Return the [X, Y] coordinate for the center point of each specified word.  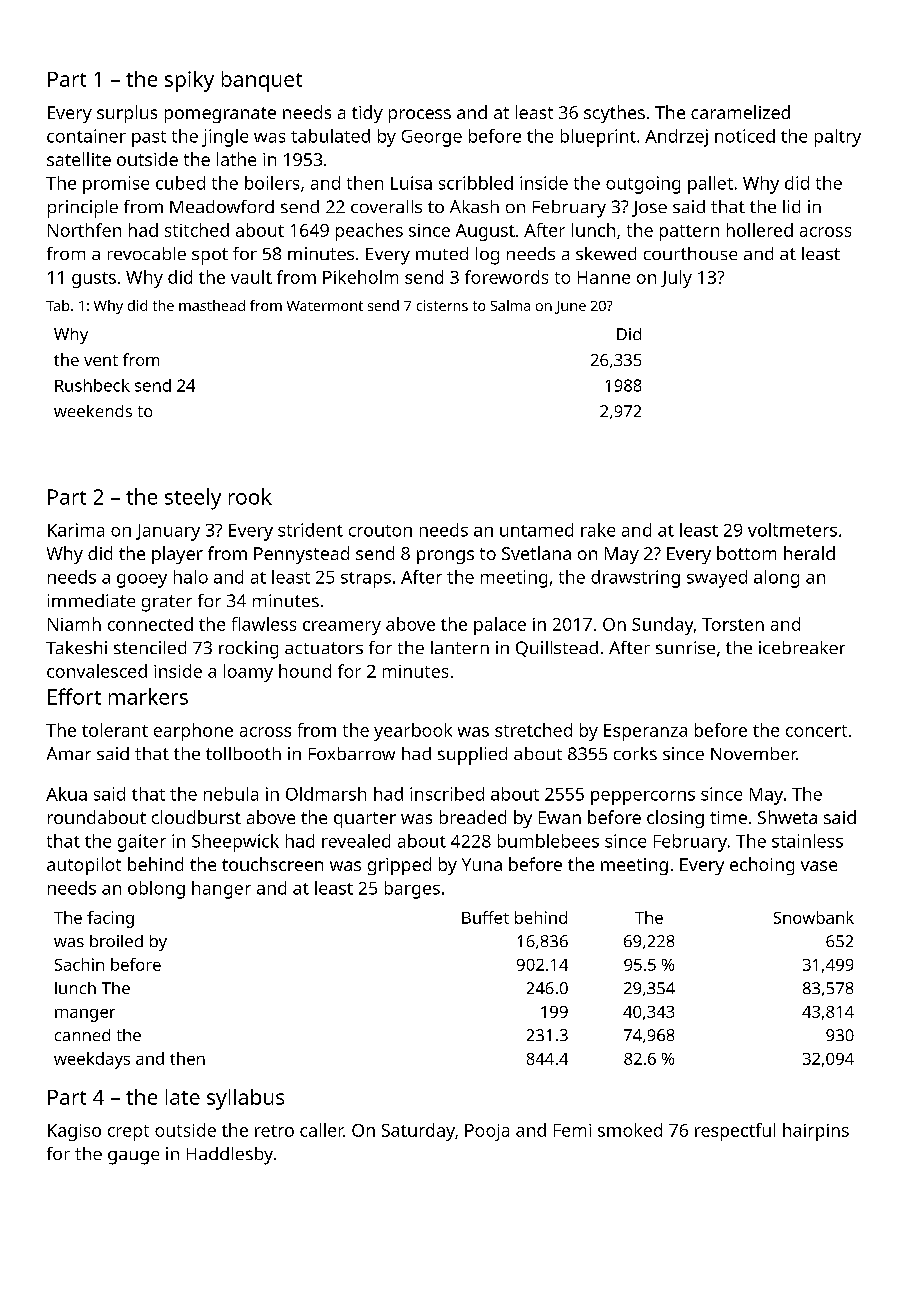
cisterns [442, 305]
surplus [127, 114]
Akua [66, 794]
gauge [133, 1158]
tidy [367, 114]
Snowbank [814, 917]
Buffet [485, 917]
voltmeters [792, 530]
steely [193, 499]
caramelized [740, 112]
